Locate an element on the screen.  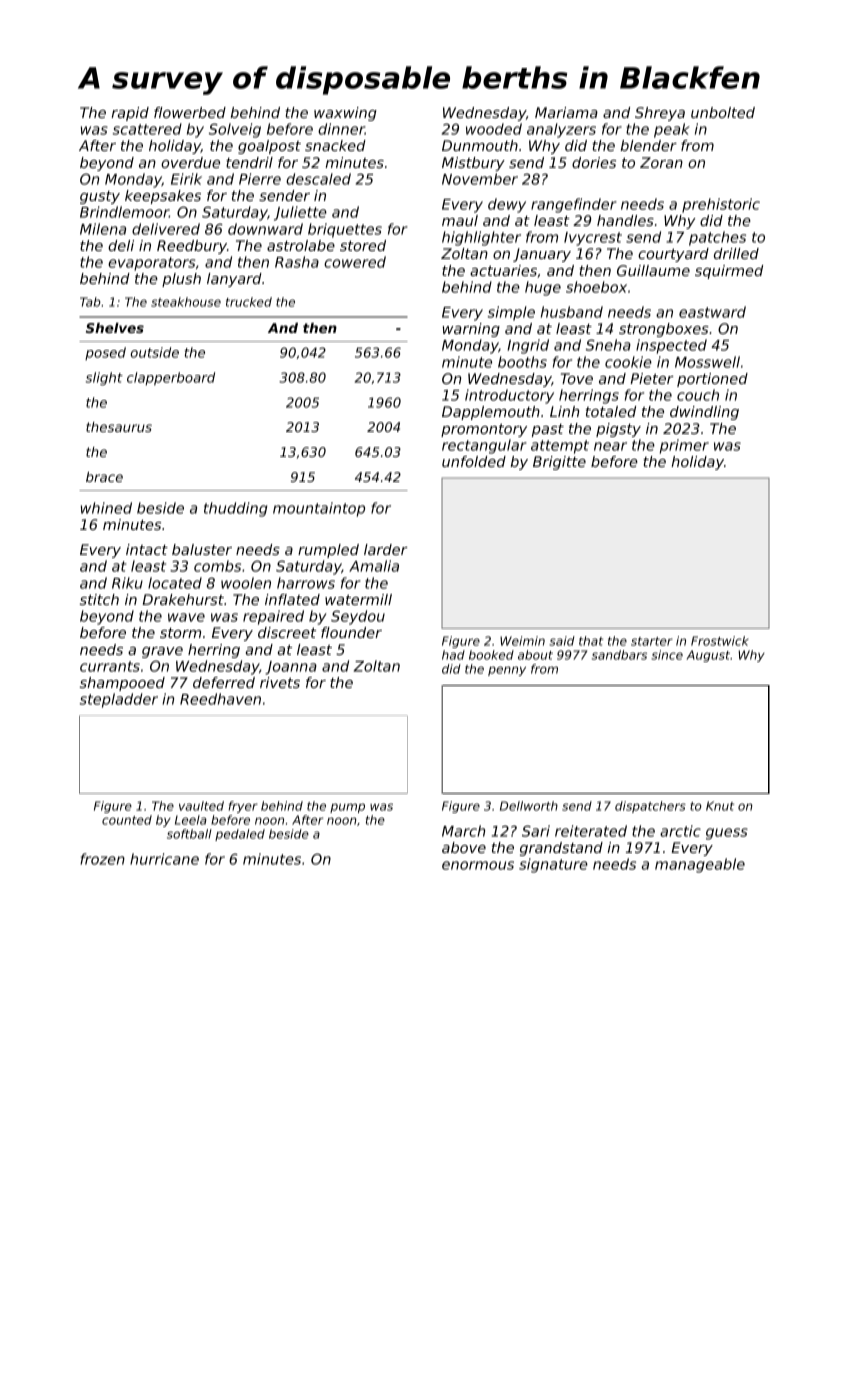
unfolded is located at coordinates (474, 461).
